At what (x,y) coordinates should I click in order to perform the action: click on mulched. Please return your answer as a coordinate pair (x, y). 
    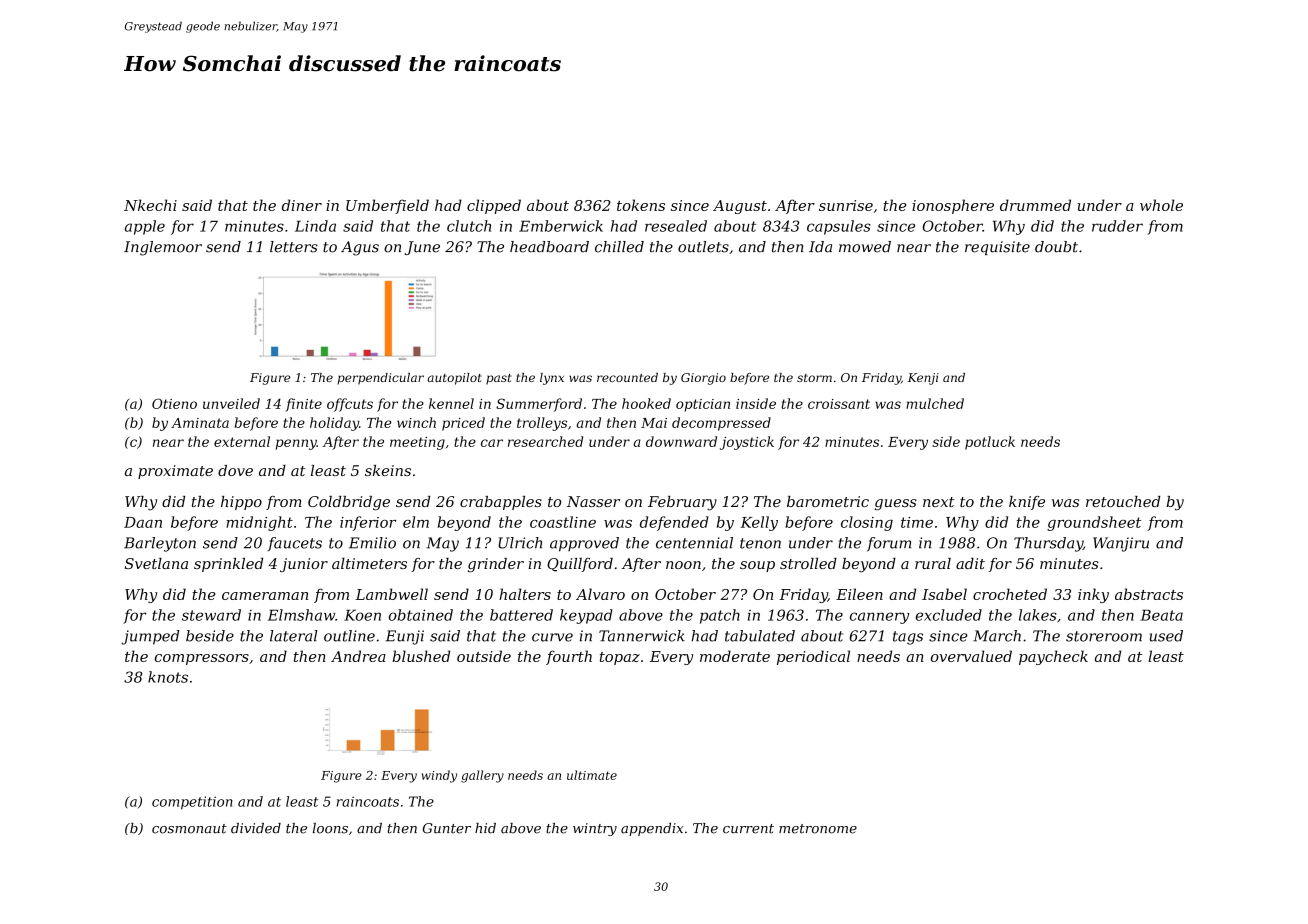
    Looking at the image, I should click on (935, 403).
